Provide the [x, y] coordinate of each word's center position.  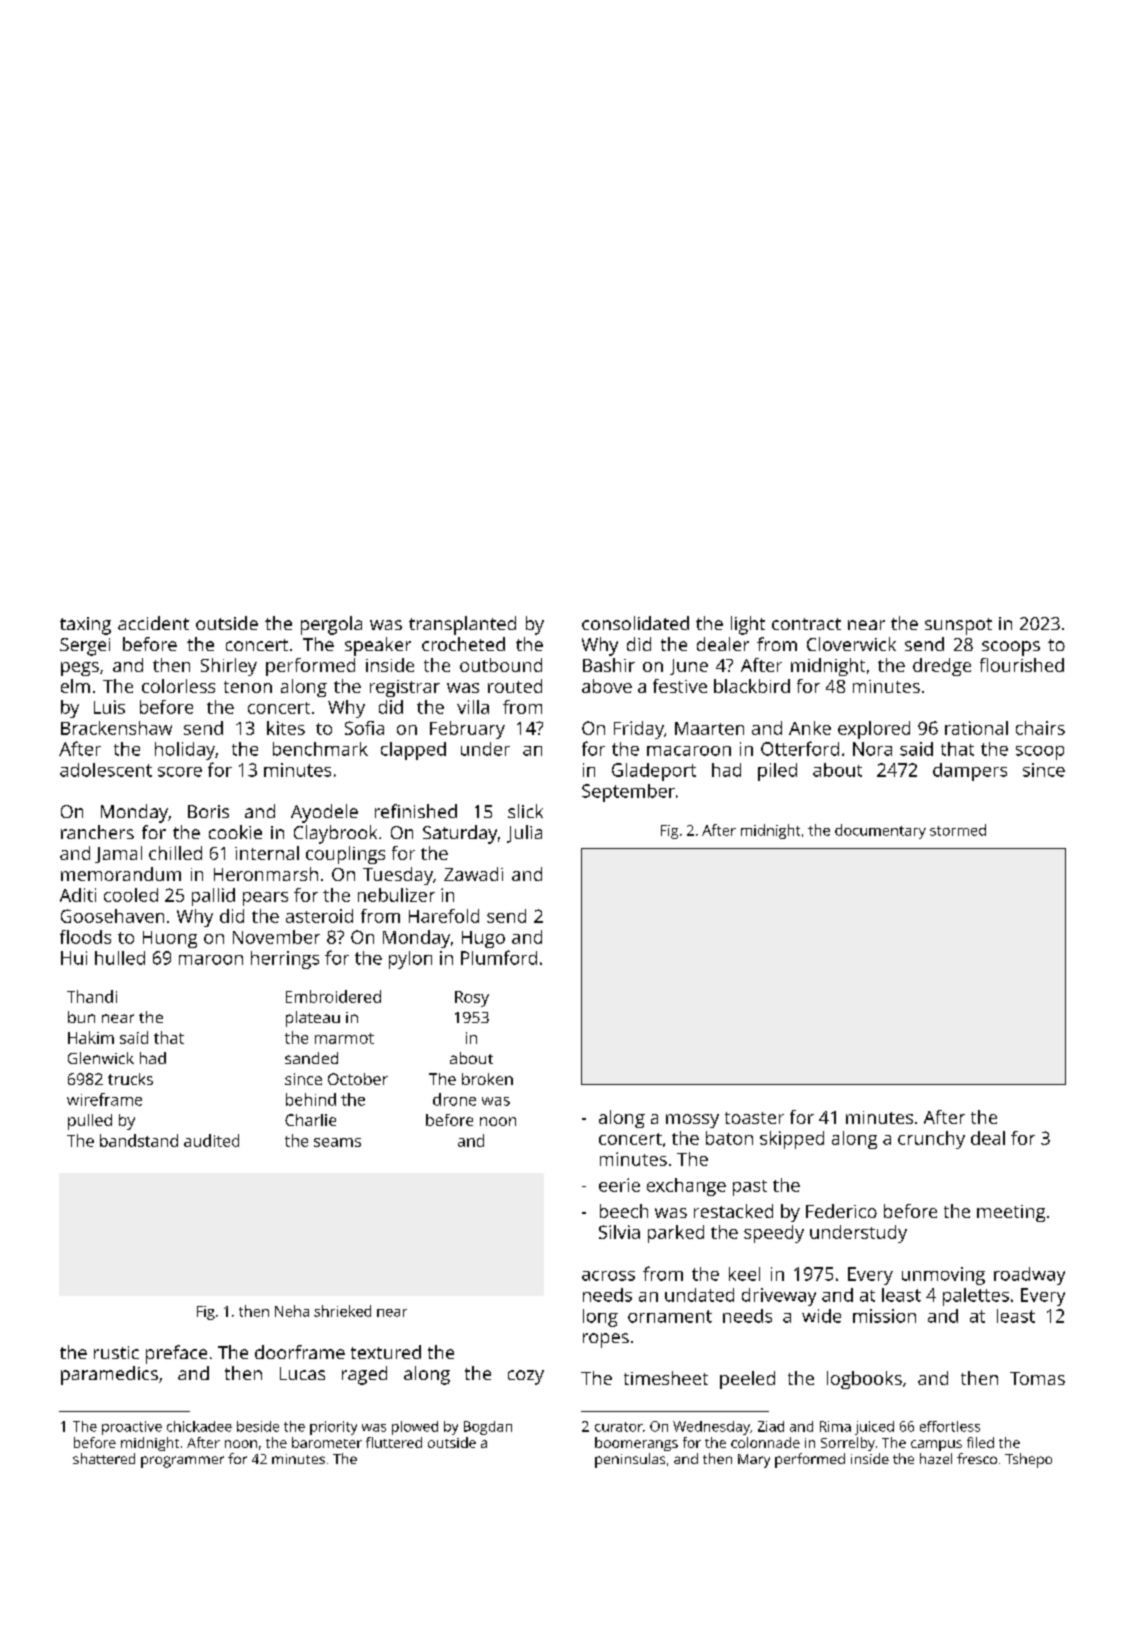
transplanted [462, 625]
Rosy [472, 999]
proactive [132, 1428]
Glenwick [101, 1058]
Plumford [499, 957]
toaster [754, 1118]
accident [153, 623]
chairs [1040, 728]
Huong [170, 939]
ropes [606, 1340]
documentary [880, 831]
